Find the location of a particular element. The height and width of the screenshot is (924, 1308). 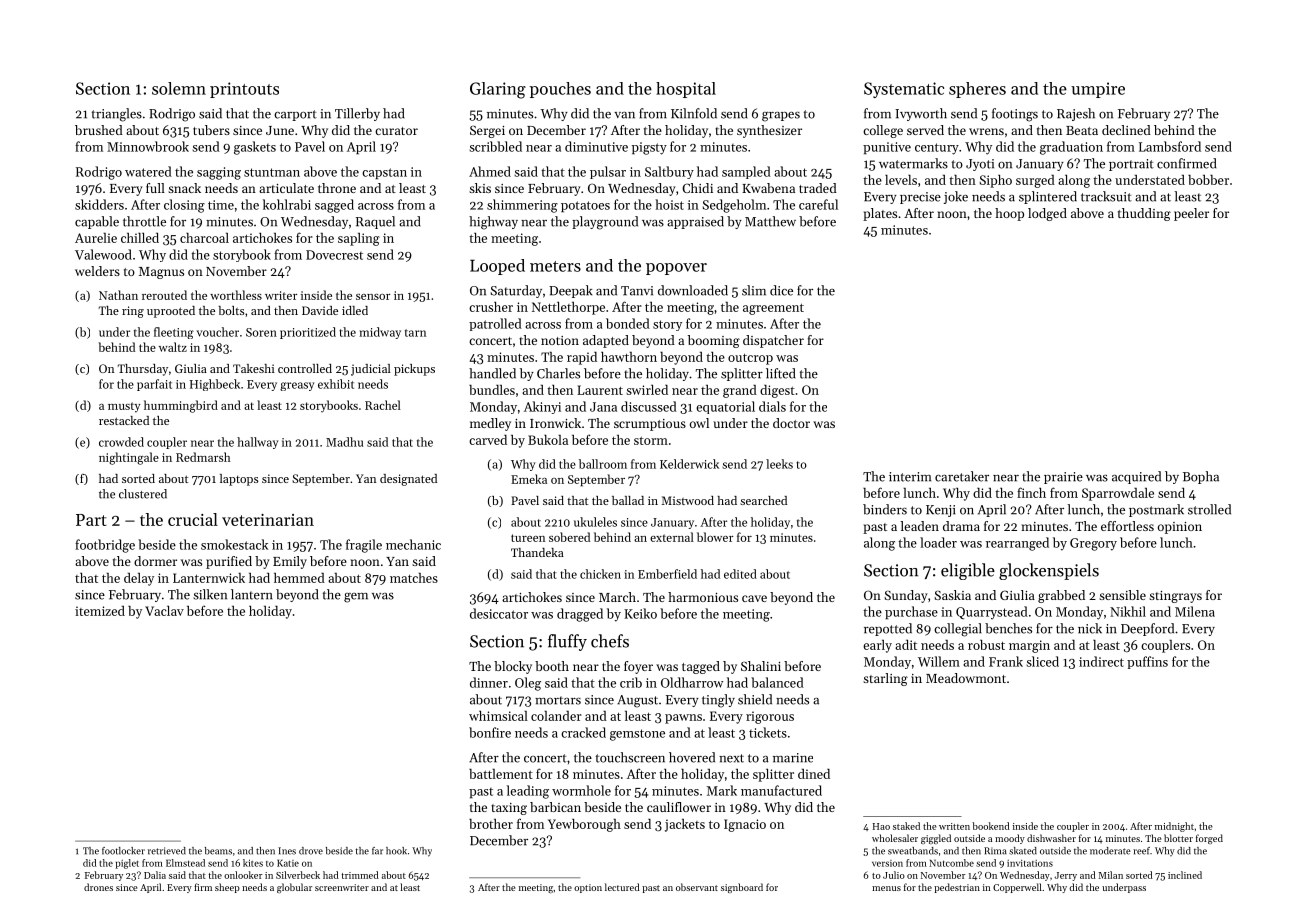

sagging is located at coordinates (219, 173).
